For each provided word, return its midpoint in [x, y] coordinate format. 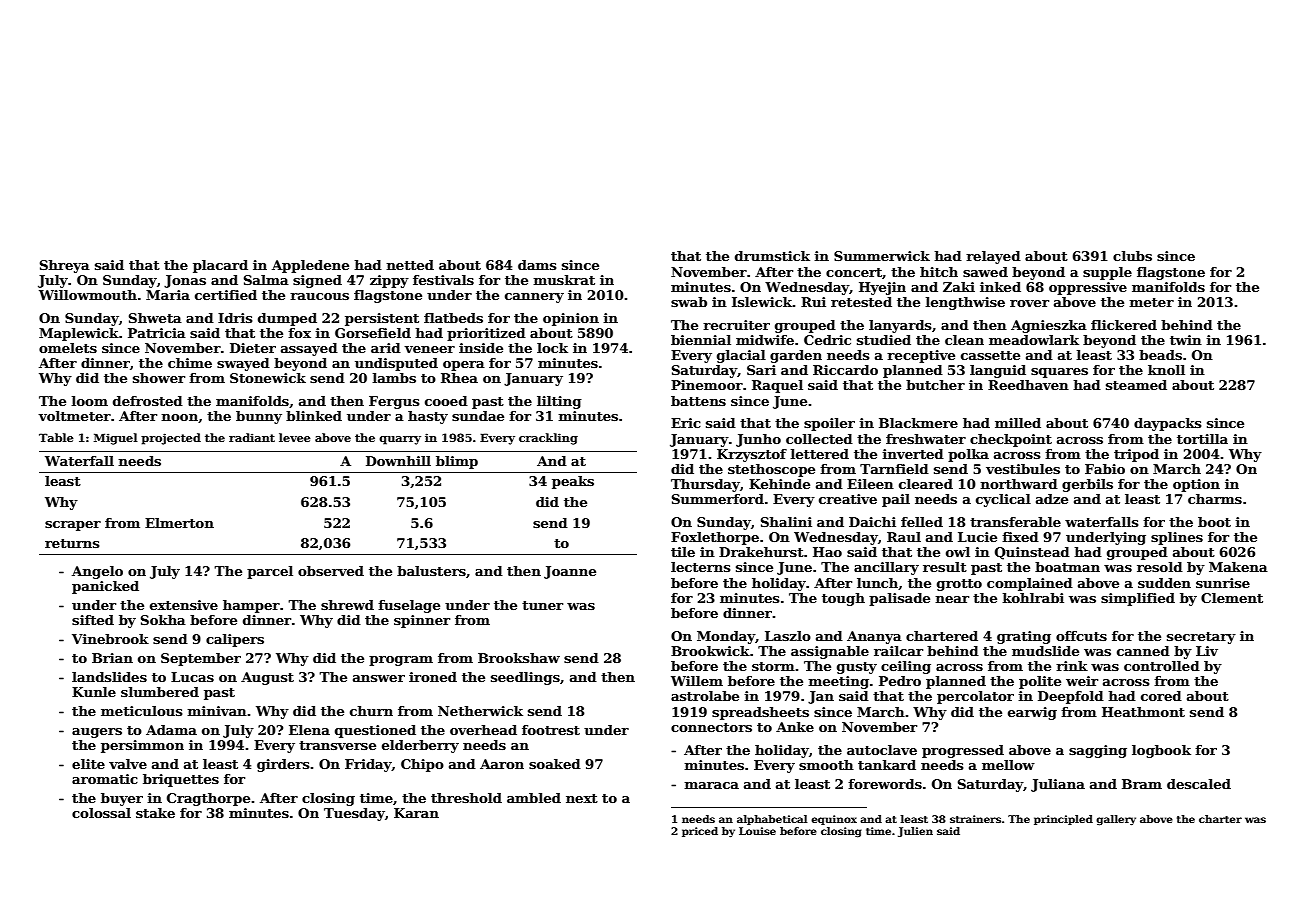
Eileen [870, 484]
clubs [1132, 256]
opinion [571, 319]
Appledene [310, 266]
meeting [839, 682]
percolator [975, 697]
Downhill [398, 461]
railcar [898, 651]
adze [1052, 499]
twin [1186, 340]
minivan [217, 711]
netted [410, 265]
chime [190, 363]
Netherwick [480, 711]
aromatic [105, 779]
